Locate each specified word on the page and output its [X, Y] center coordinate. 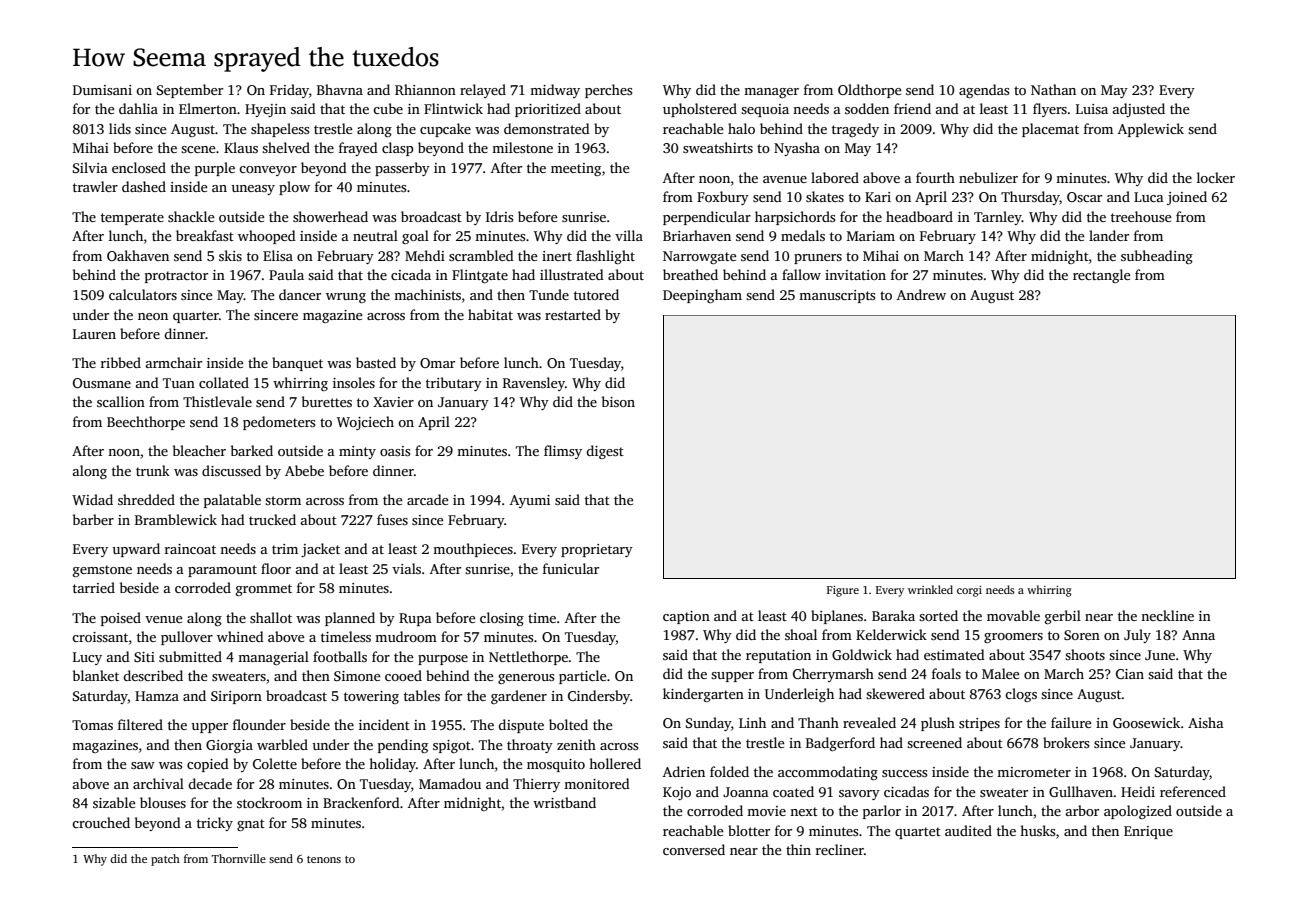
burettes [327, 401]
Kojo [677, 793]
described [153, 675]
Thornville [239, 858]
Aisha [1206, 722]
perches [608, 91]
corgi [969, 591]
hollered [615, 763]
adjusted [1139, 110]
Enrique [1148, 832]
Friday [289, 91]
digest [605, 452]
